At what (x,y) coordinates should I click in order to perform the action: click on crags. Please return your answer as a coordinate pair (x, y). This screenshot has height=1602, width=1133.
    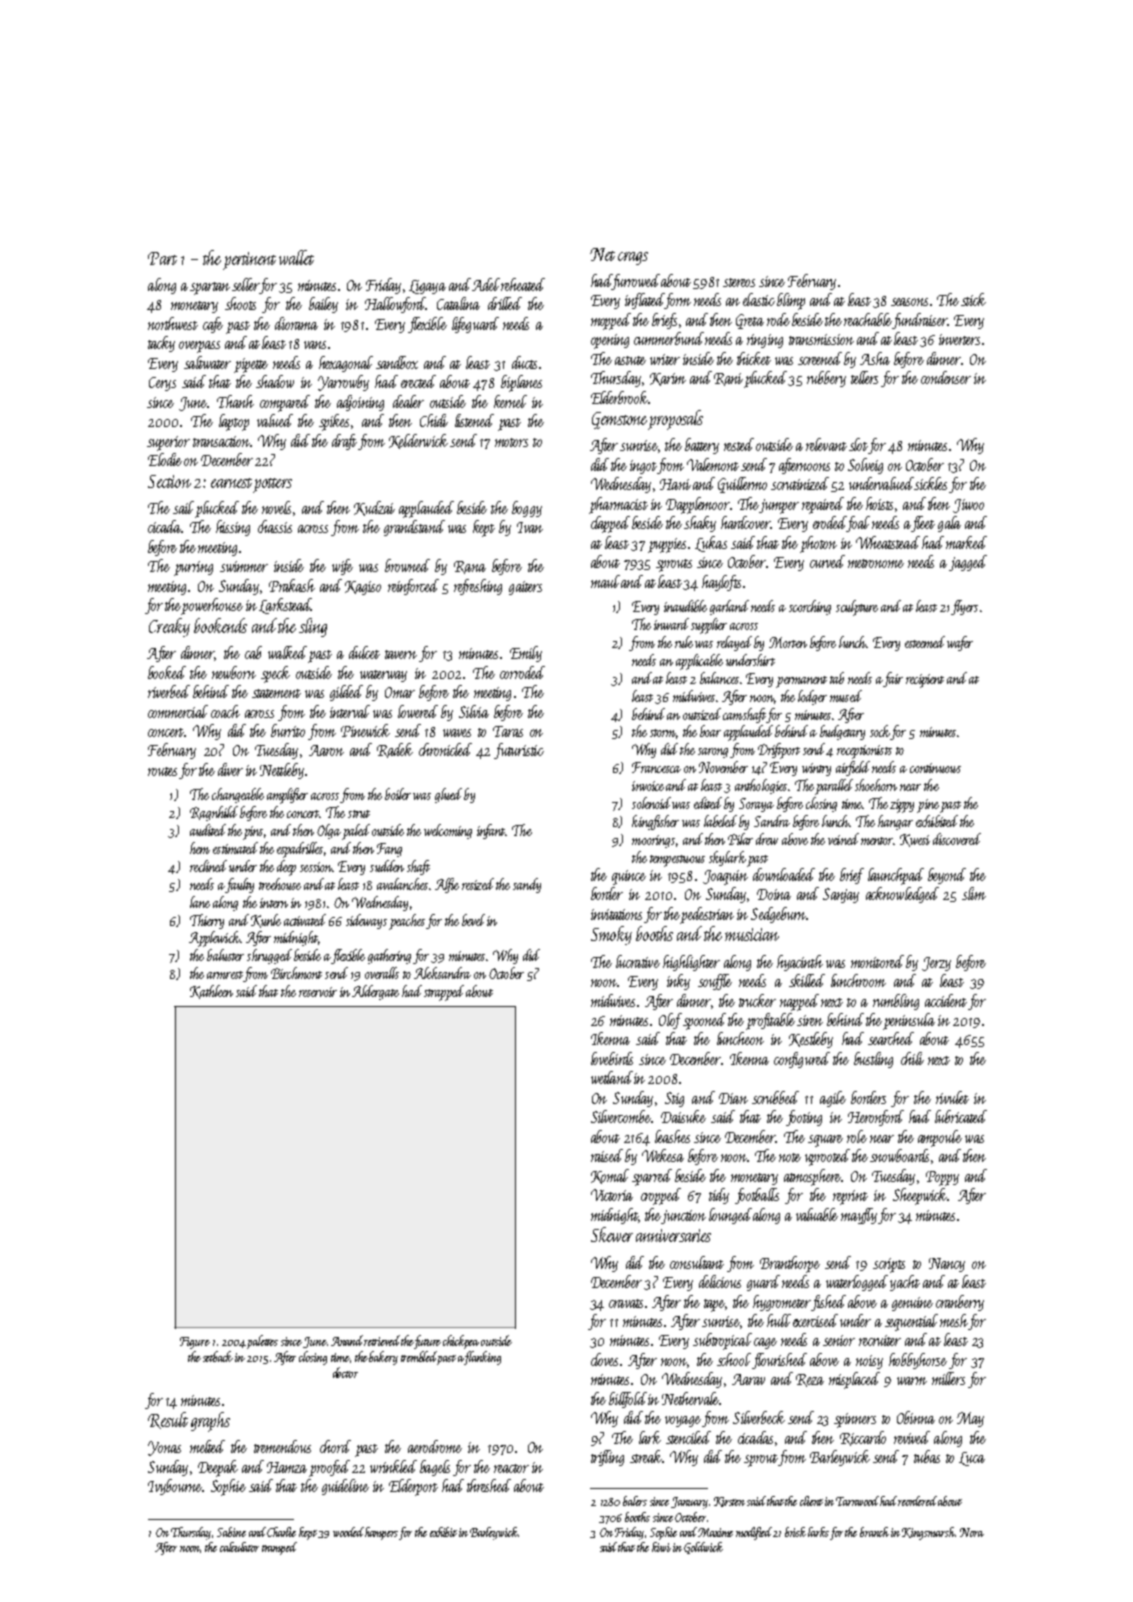
    Looking at the image, I should click on (633, 258).
